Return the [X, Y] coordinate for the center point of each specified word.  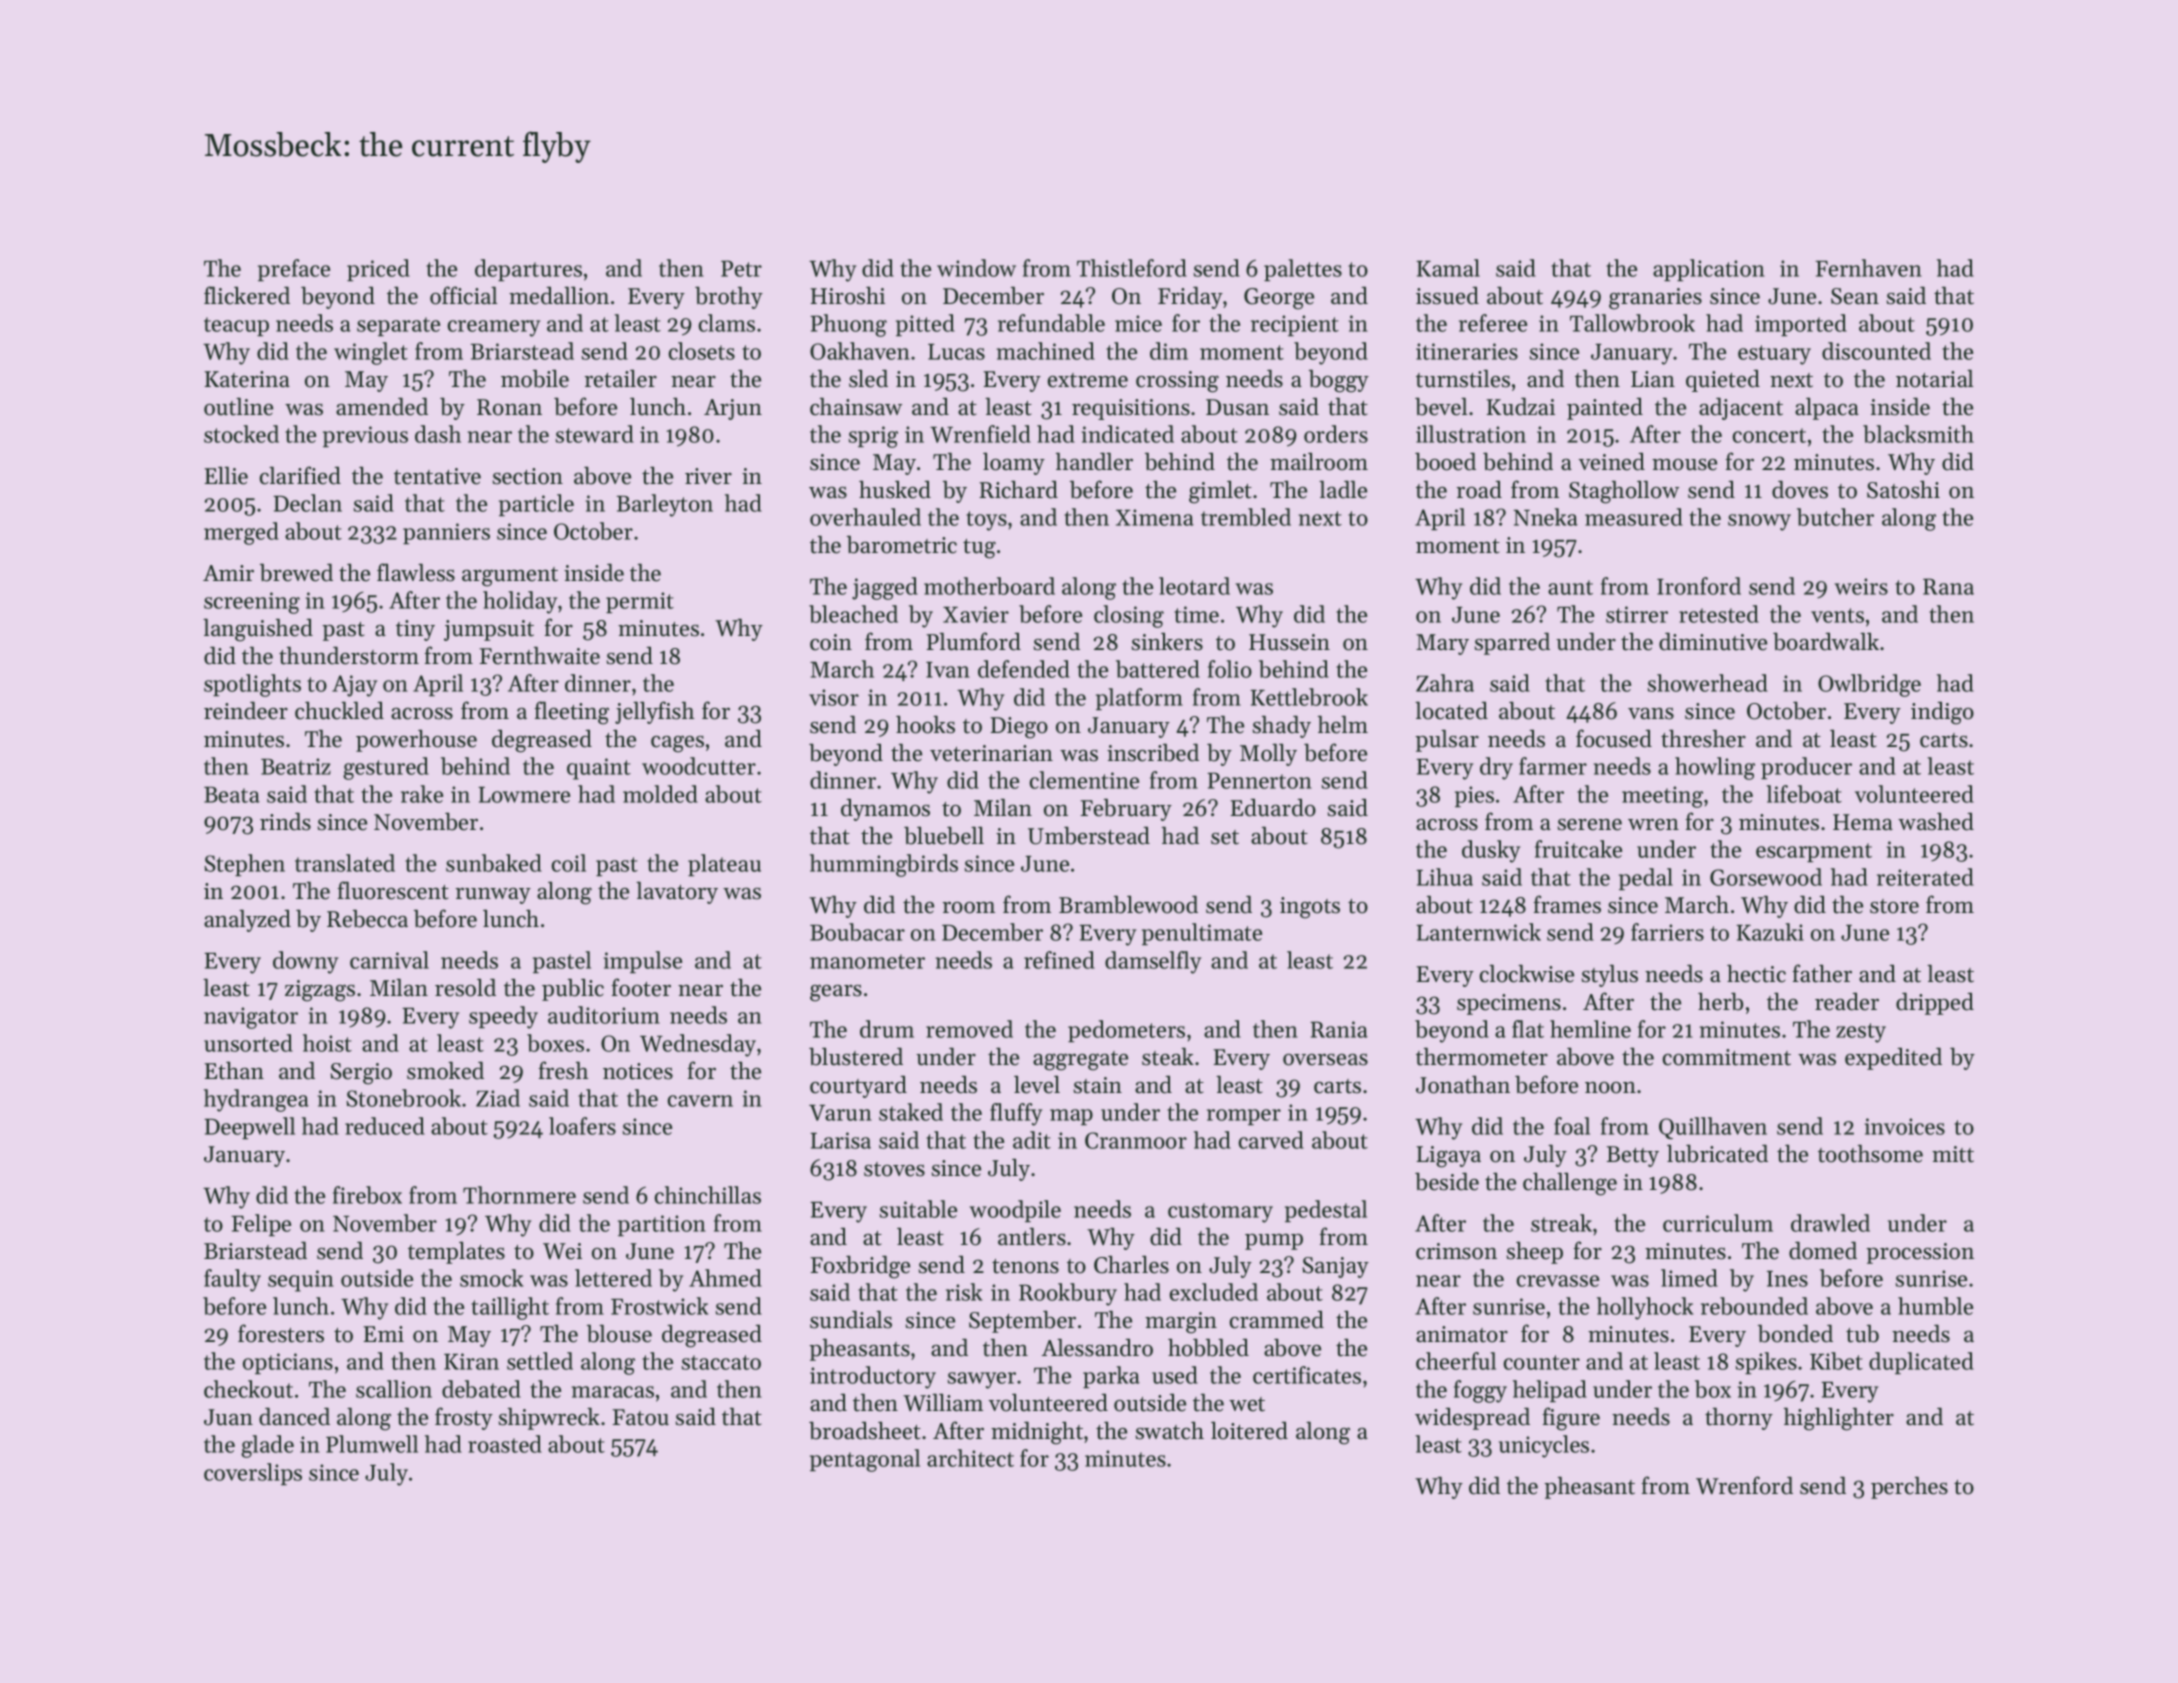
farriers [1667, 932]
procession [1920, 1253]
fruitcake [1578, 849]
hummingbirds [884, 865]
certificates [1307, 1375]
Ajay [354, 686]
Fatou [640, 1417]
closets [702, 351]
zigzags [320, 991]
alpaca [1827, 409]
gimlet [1220, 492]
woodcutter [699, 766]
